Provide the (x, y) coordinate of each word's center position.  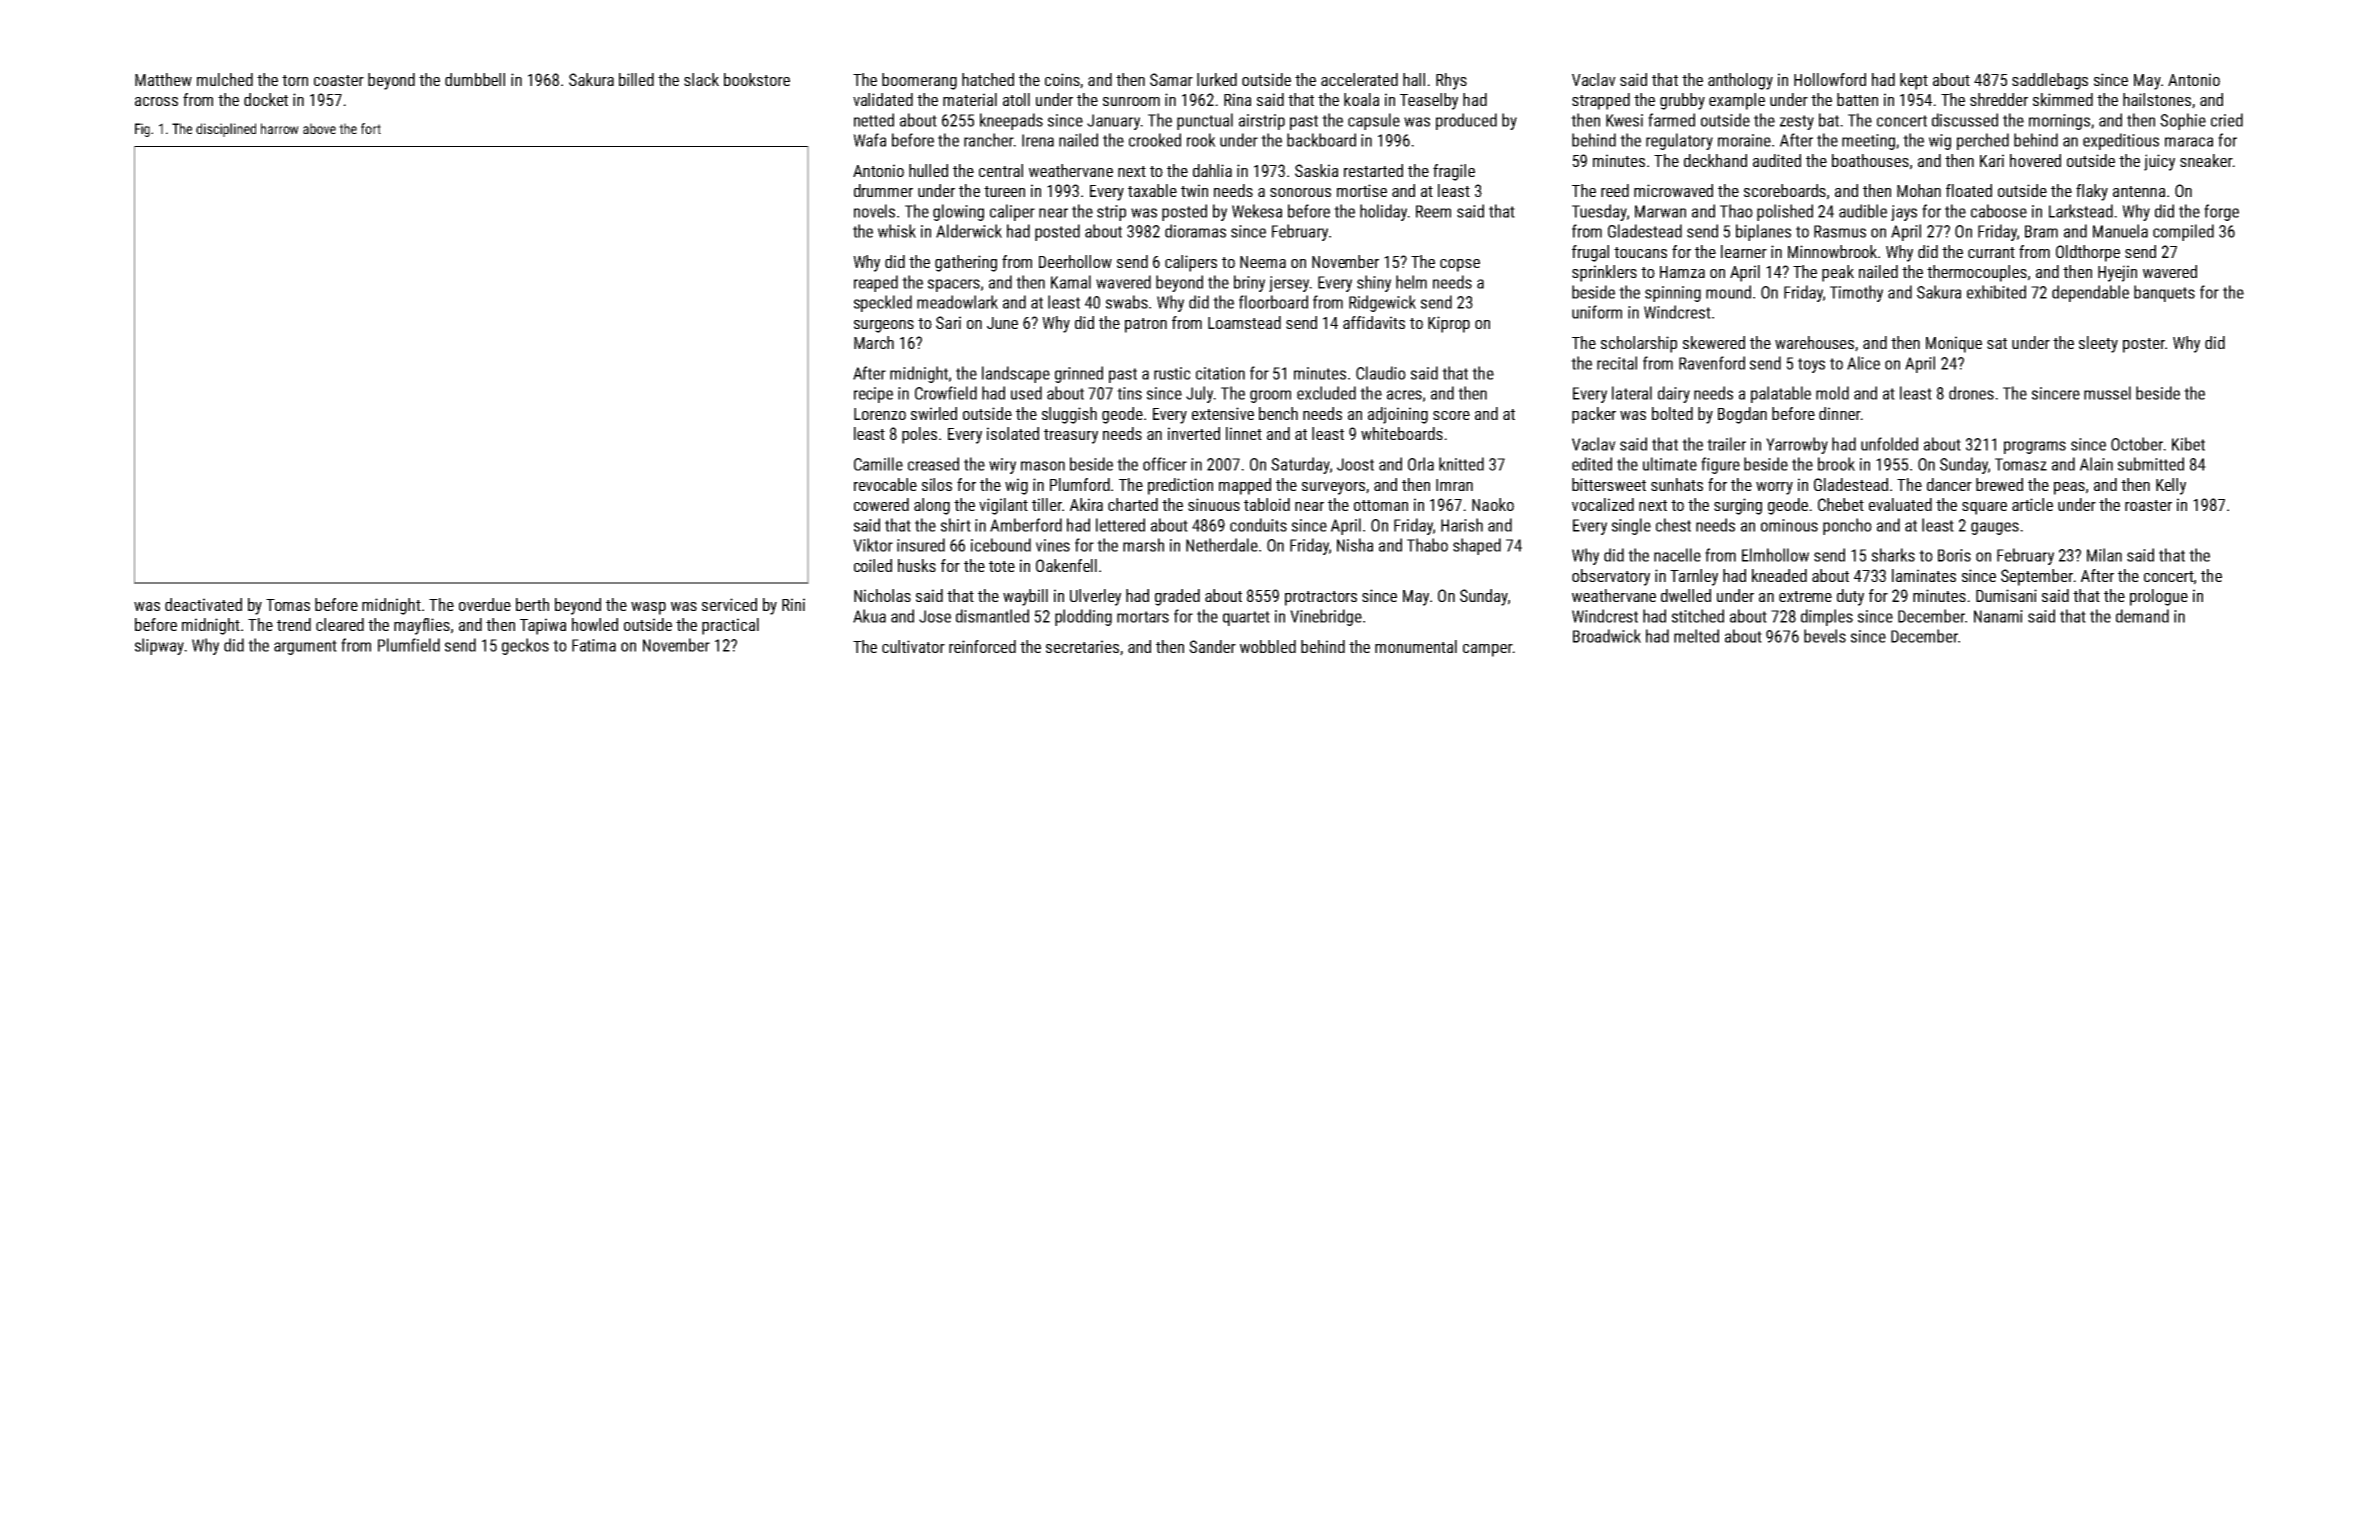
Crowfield (946, 393)
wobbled (1268, 646)
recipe (873, 395)
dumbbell (475, 79)
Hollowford (1830, 79)
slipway (159, 646)
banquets (2164, 293)
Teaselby (1429, 101)
